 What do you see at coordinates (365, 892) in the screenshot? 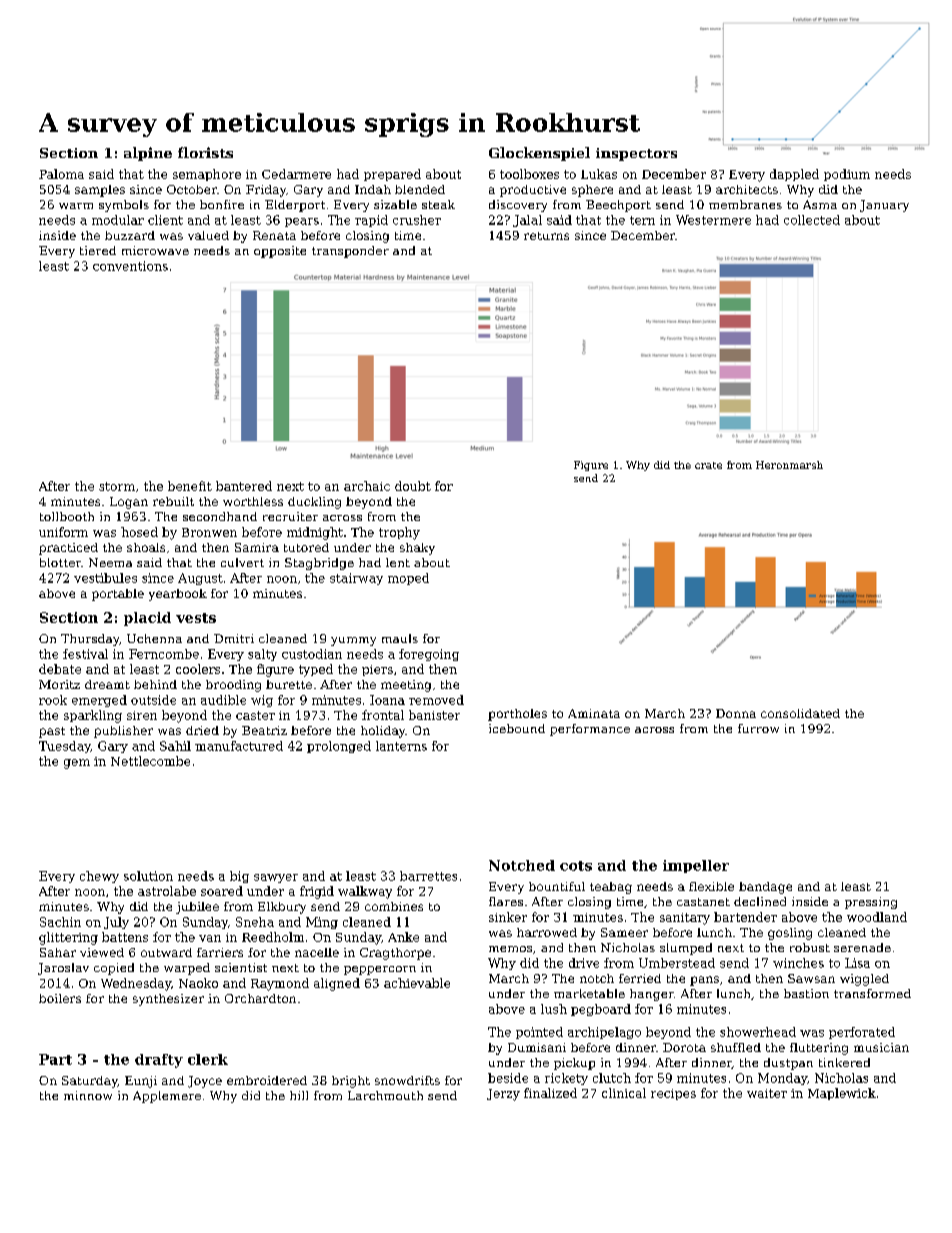
I see `walkway` at bounding box center [365, 892].
